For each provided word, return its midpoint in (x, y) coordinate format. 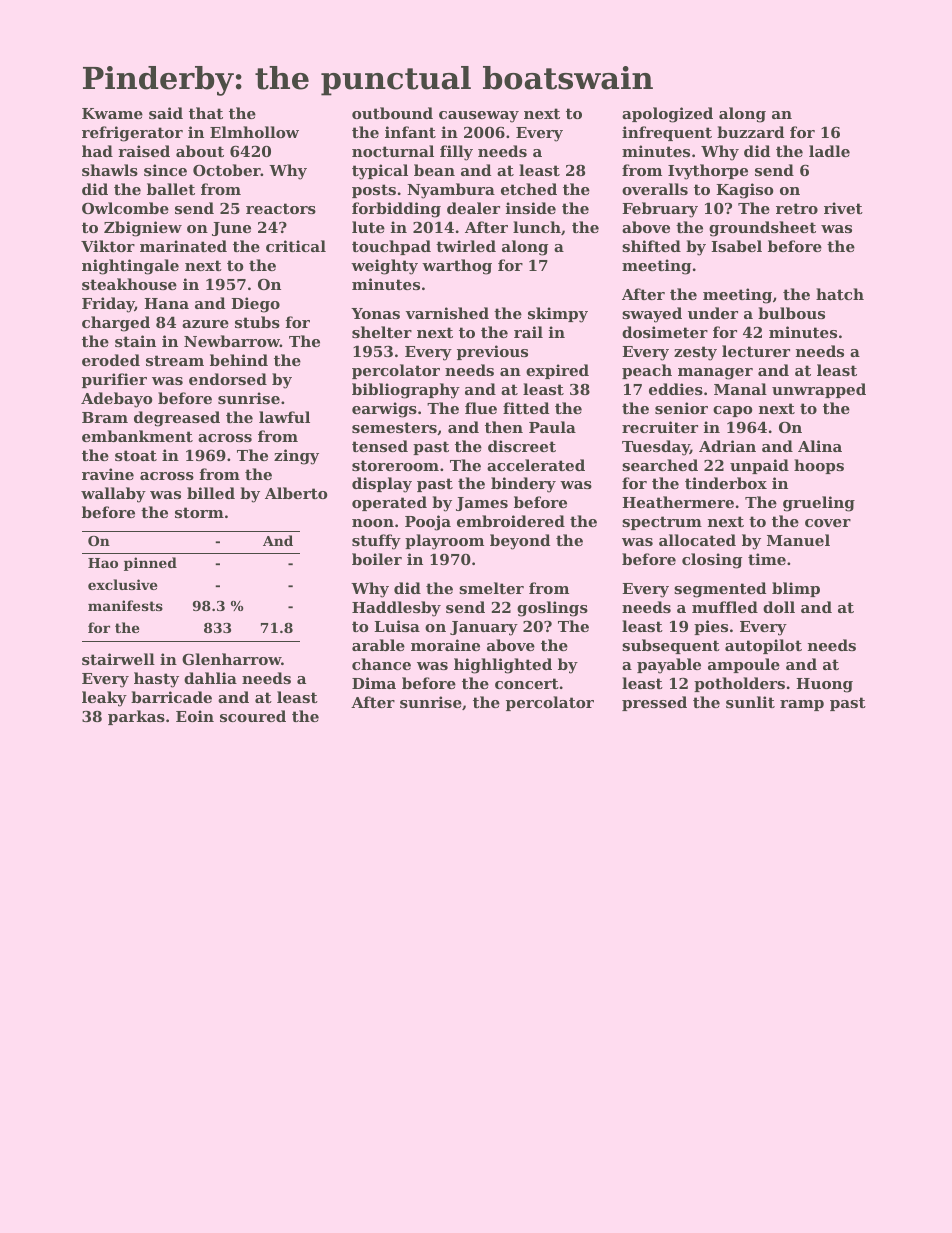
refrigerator (132, 134)
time (767, 559)
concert (527, 683)
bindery (523, 485)
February (660, 210)
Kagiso (744, 191)
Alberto (296, 493)
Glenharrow (231, 659)
